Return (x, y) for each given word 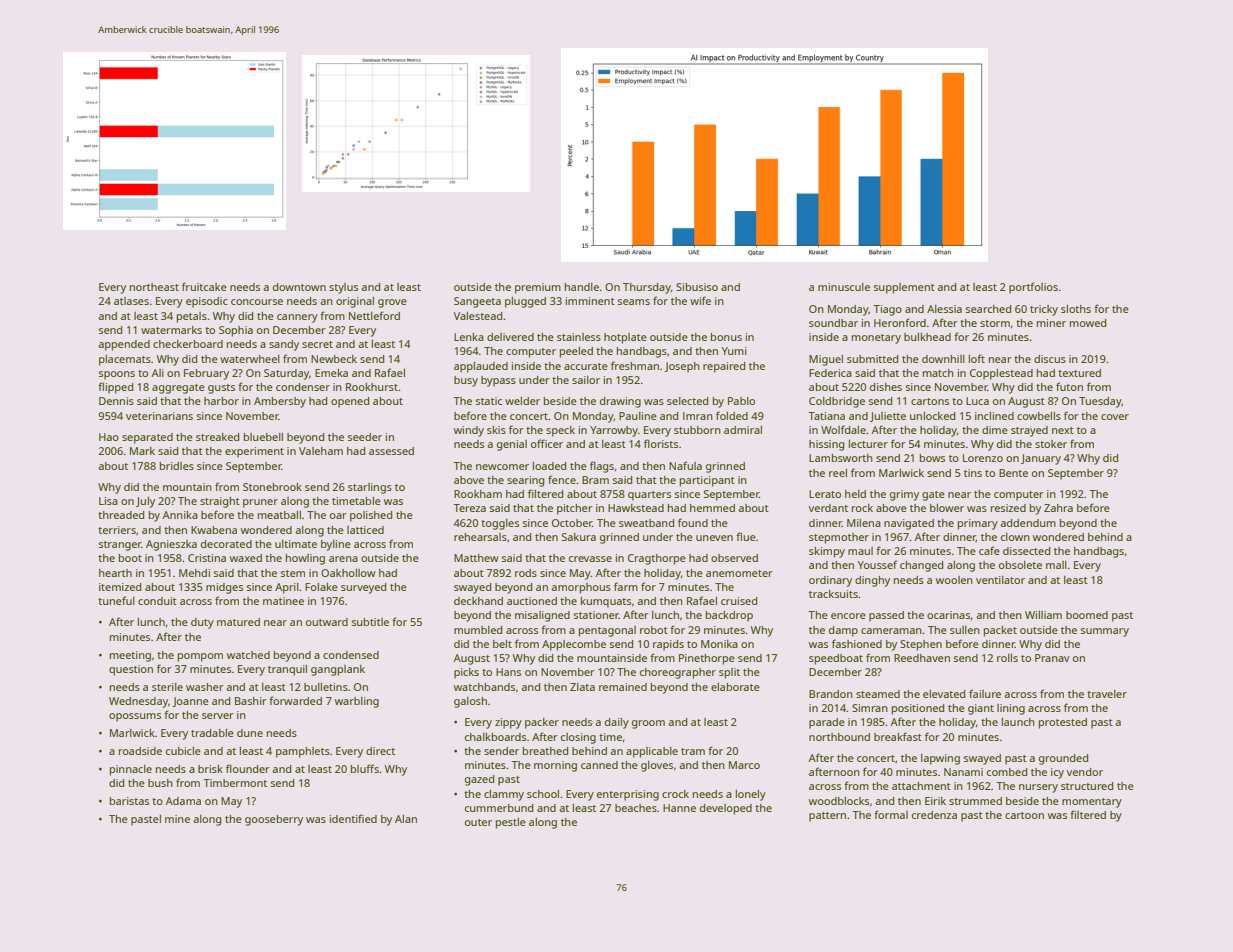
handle (582, 287)
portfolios (1033, 288)
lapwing (940, 759)
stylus (343, 288)
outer (478, 822)
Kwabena (214, 530)
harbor (221, 401)
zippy (508, 723)
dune (250, 733)
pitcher (575, 509)
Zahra (1058, 508)
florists (661, 443)
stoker (1051, 444)
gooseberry (274, 820)
